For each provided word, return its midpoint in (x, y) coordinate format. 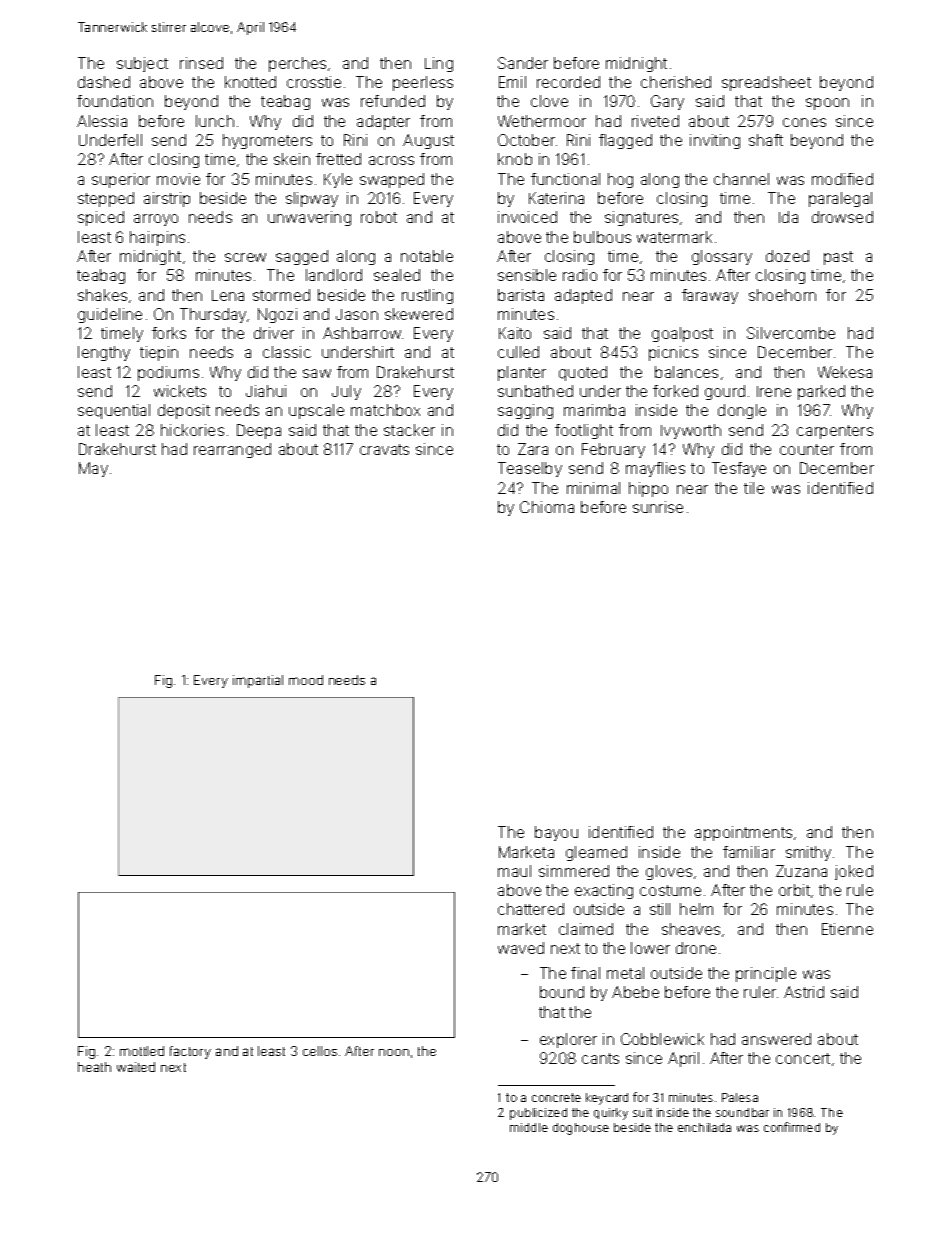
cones (804, 122)
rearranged (232, 450)
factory (190, 1052)
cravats (384, 449)
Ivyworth (691, 431)
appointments (743, 833)
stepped (106, 199)
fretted (338, 159)
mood (306, 680)
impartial (258, 681)
